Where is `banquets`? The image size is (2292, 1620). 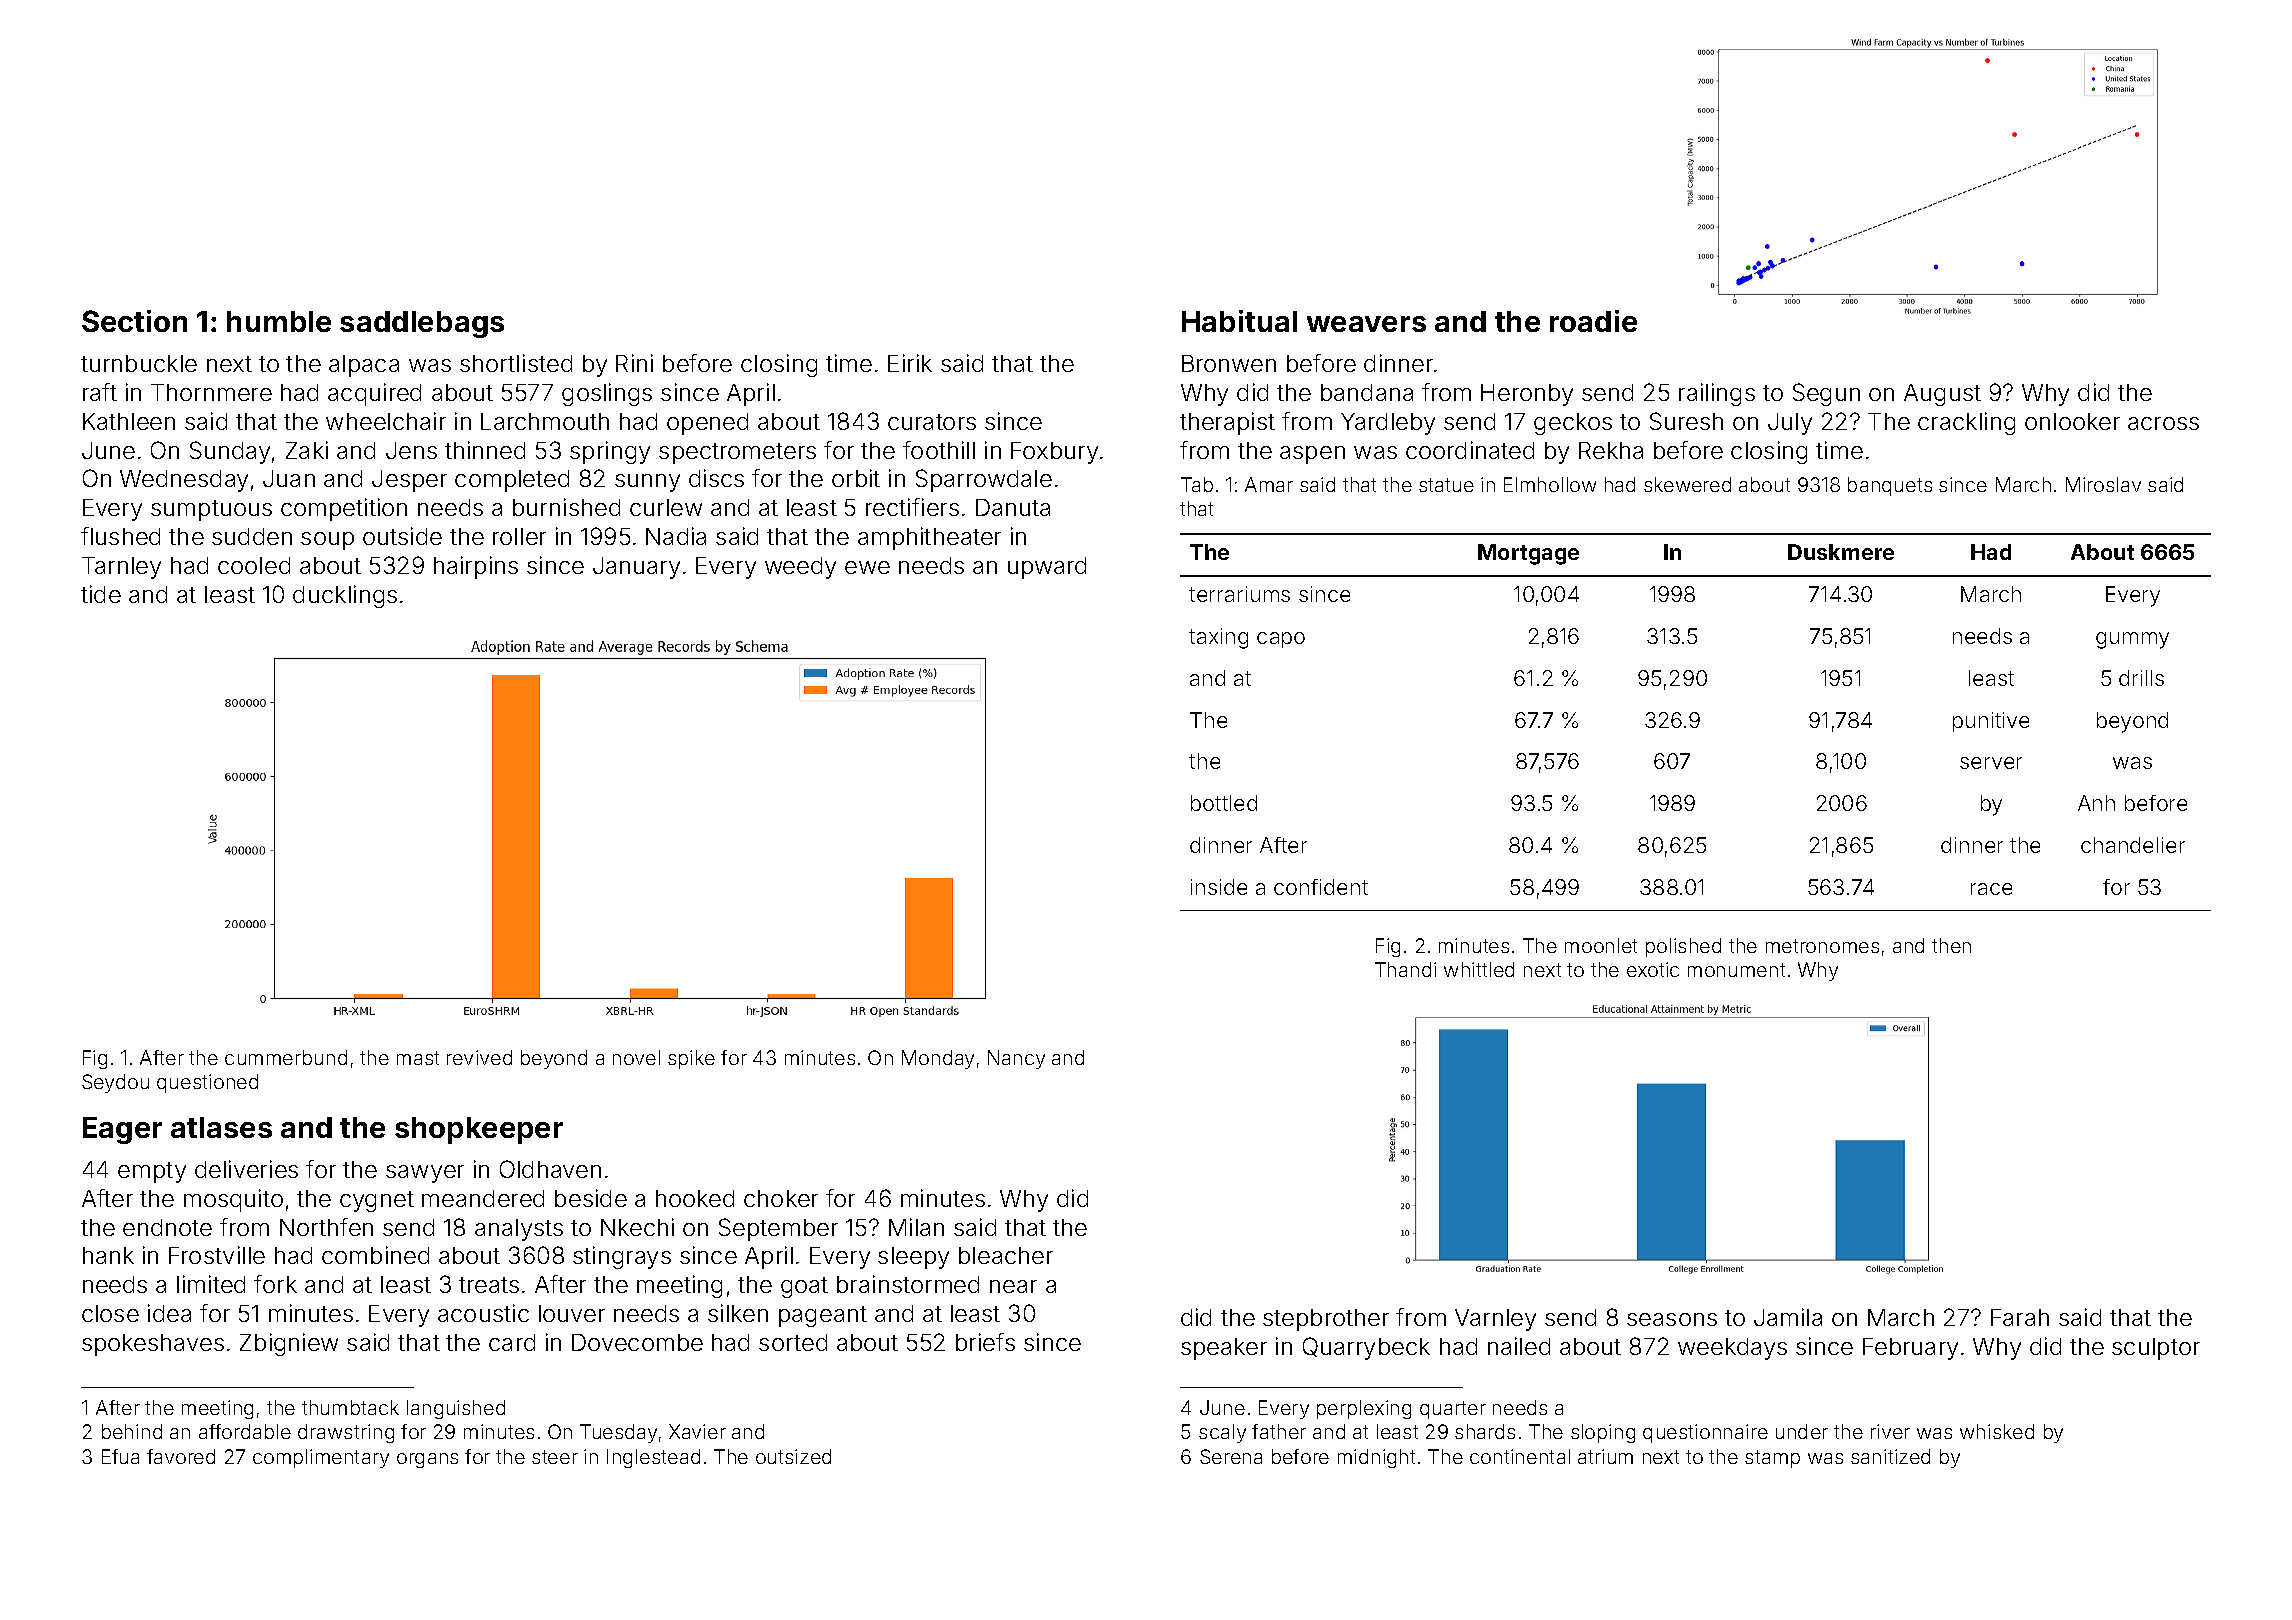
banquets is located at coordinates (1890, 486).
